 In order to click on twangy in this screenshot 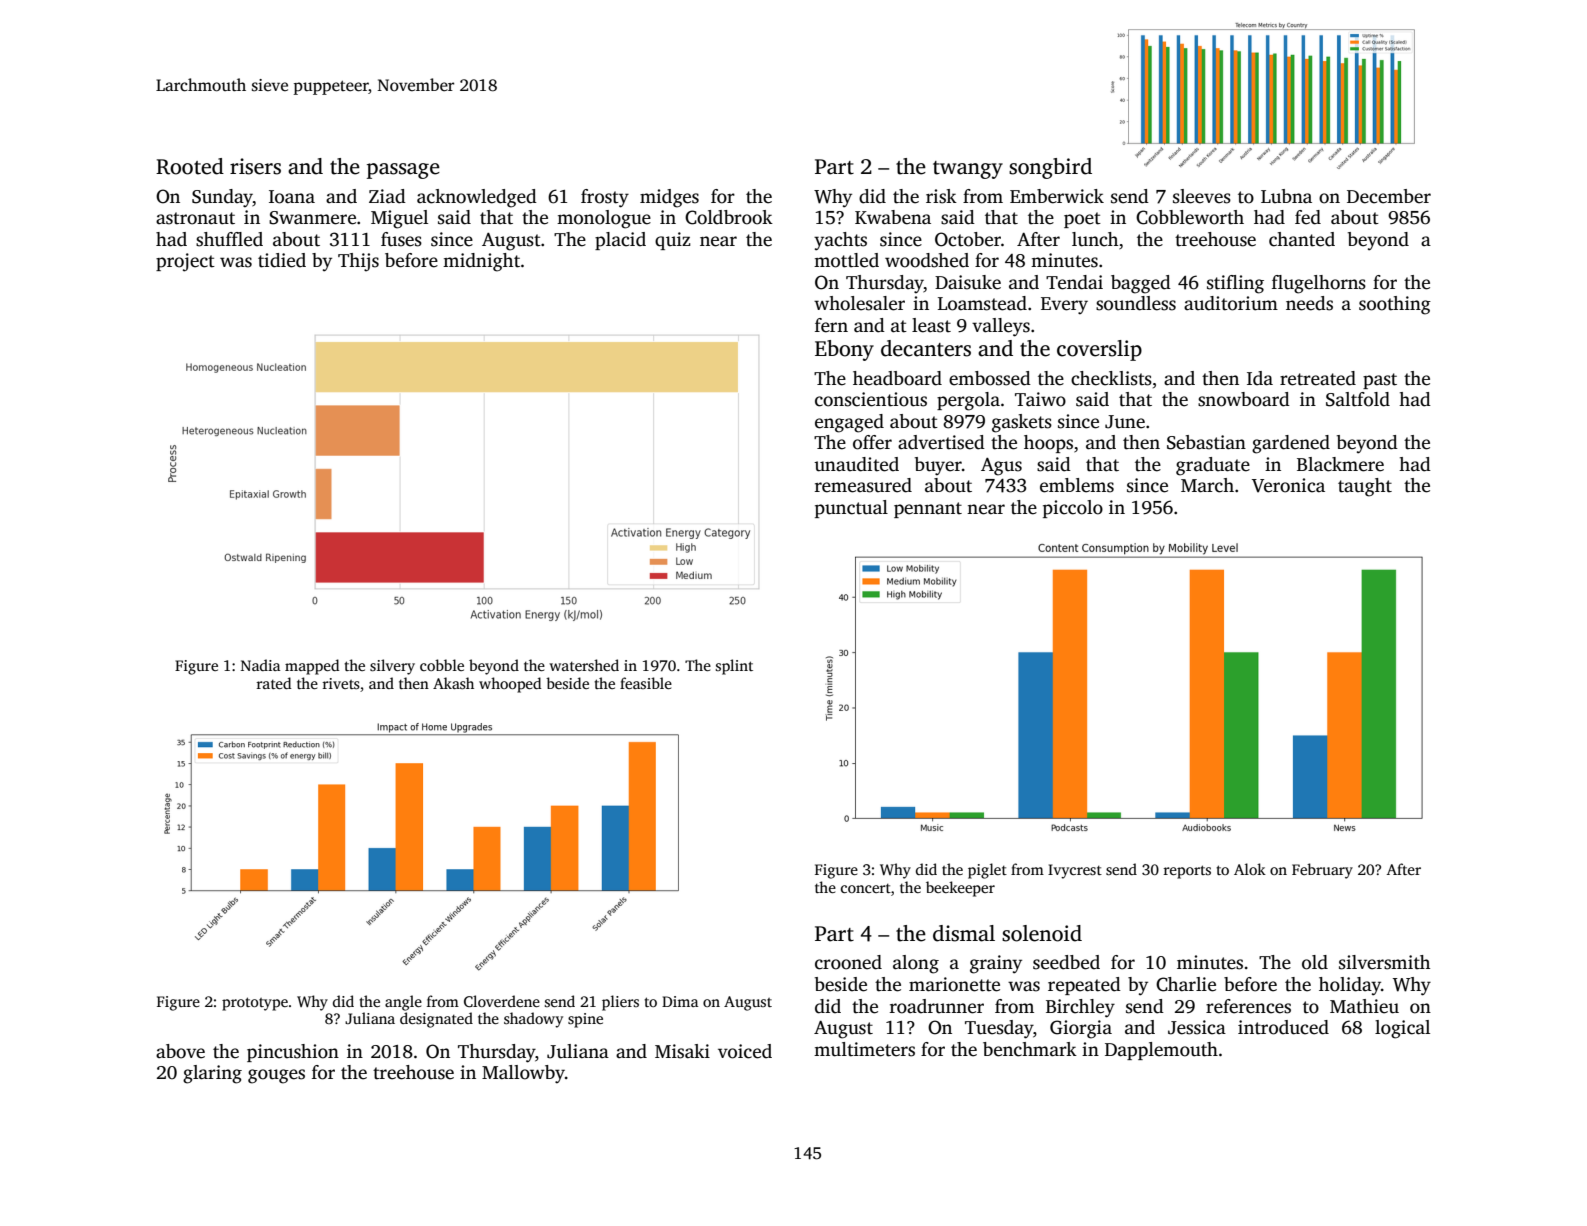, I will do `click(968, 170)`.
